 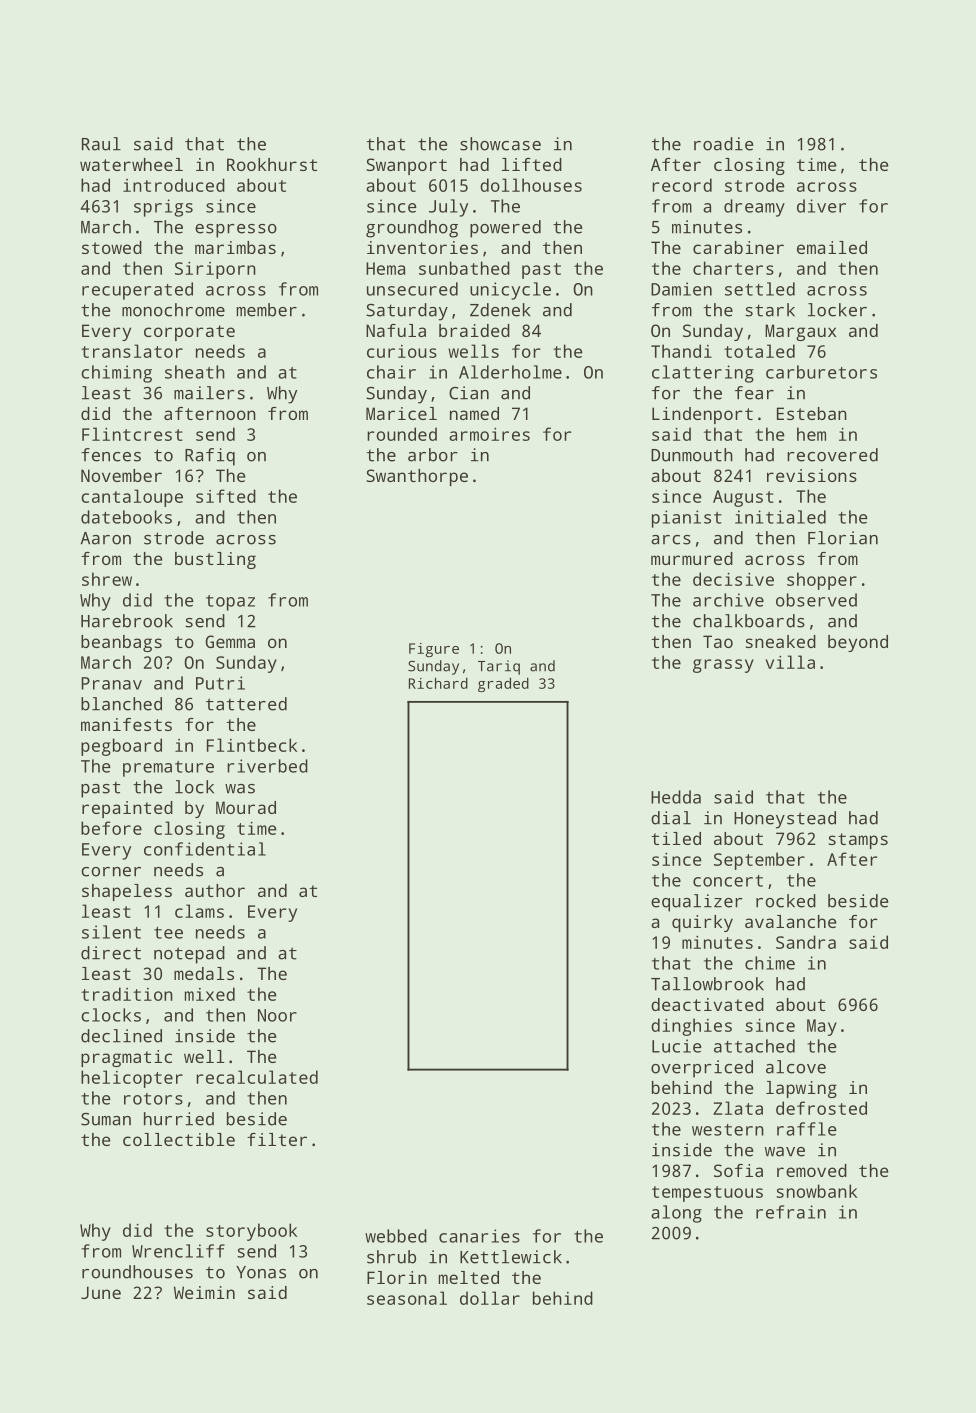 I want to click on canaries, so click(x=479, y=1236).
